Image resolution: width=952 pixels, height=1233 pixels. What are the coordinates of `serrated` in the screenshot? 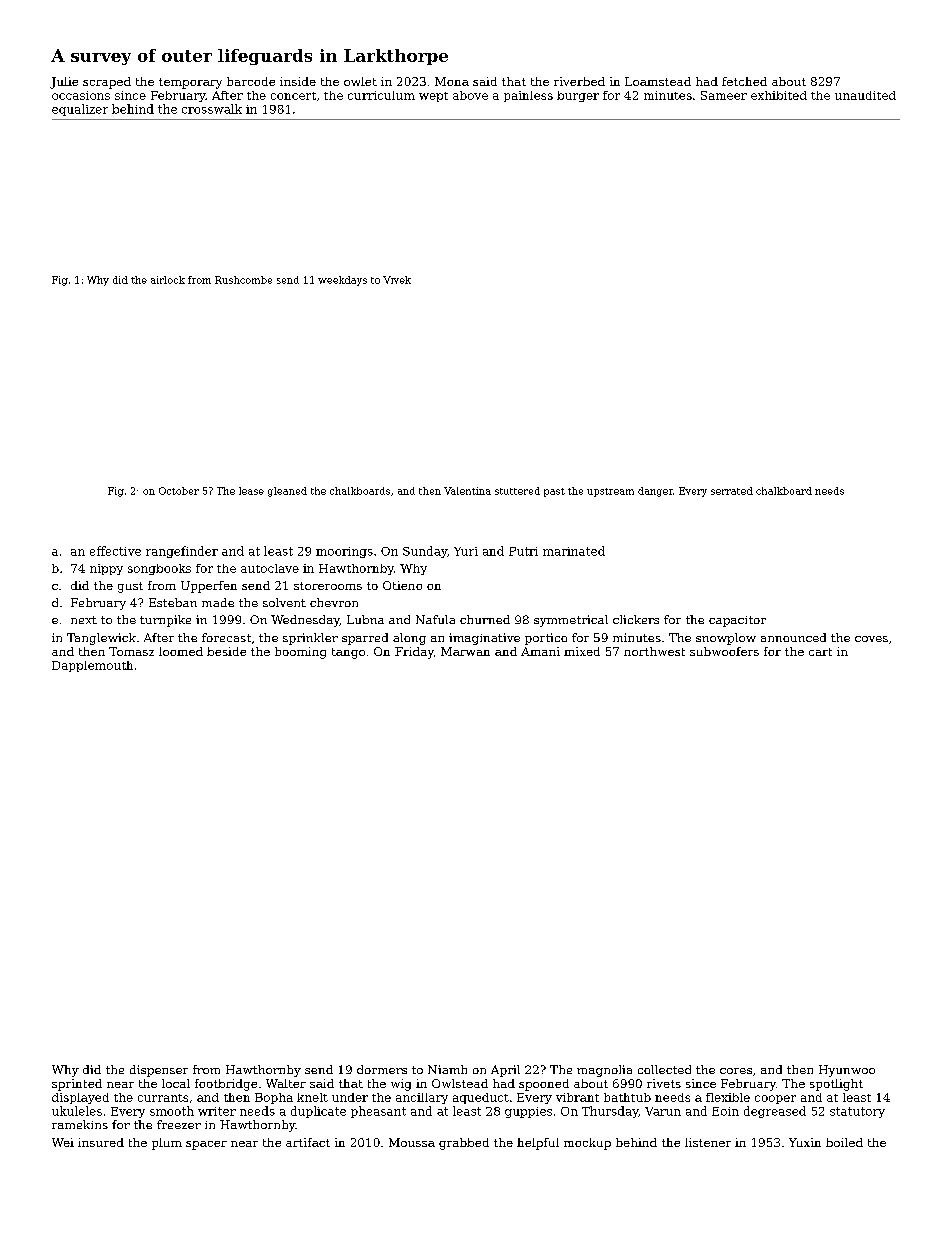 It's located at (732, 491).
